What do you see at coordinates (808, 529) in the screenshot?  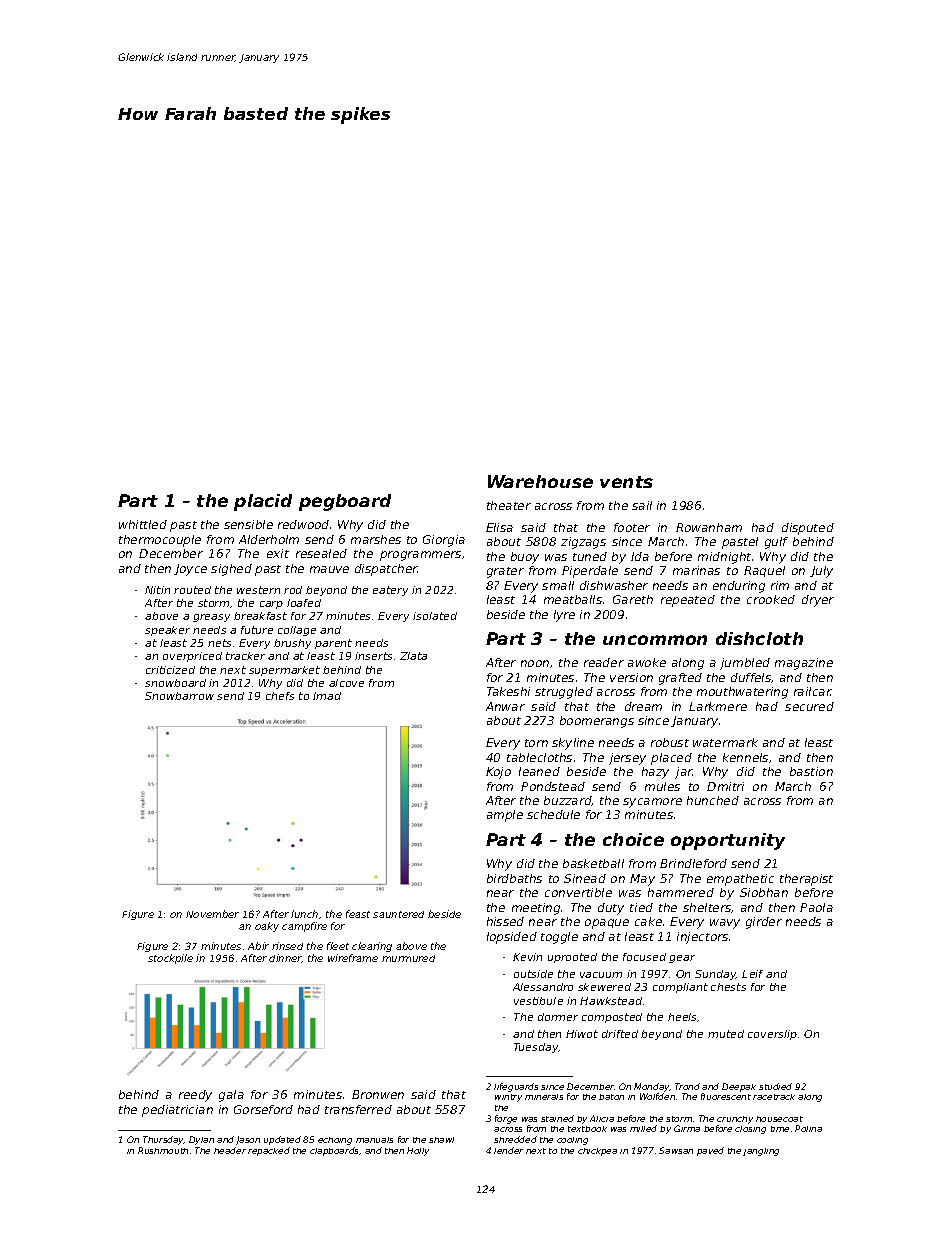 I see `disputed` at bounding box center [808, 529].
